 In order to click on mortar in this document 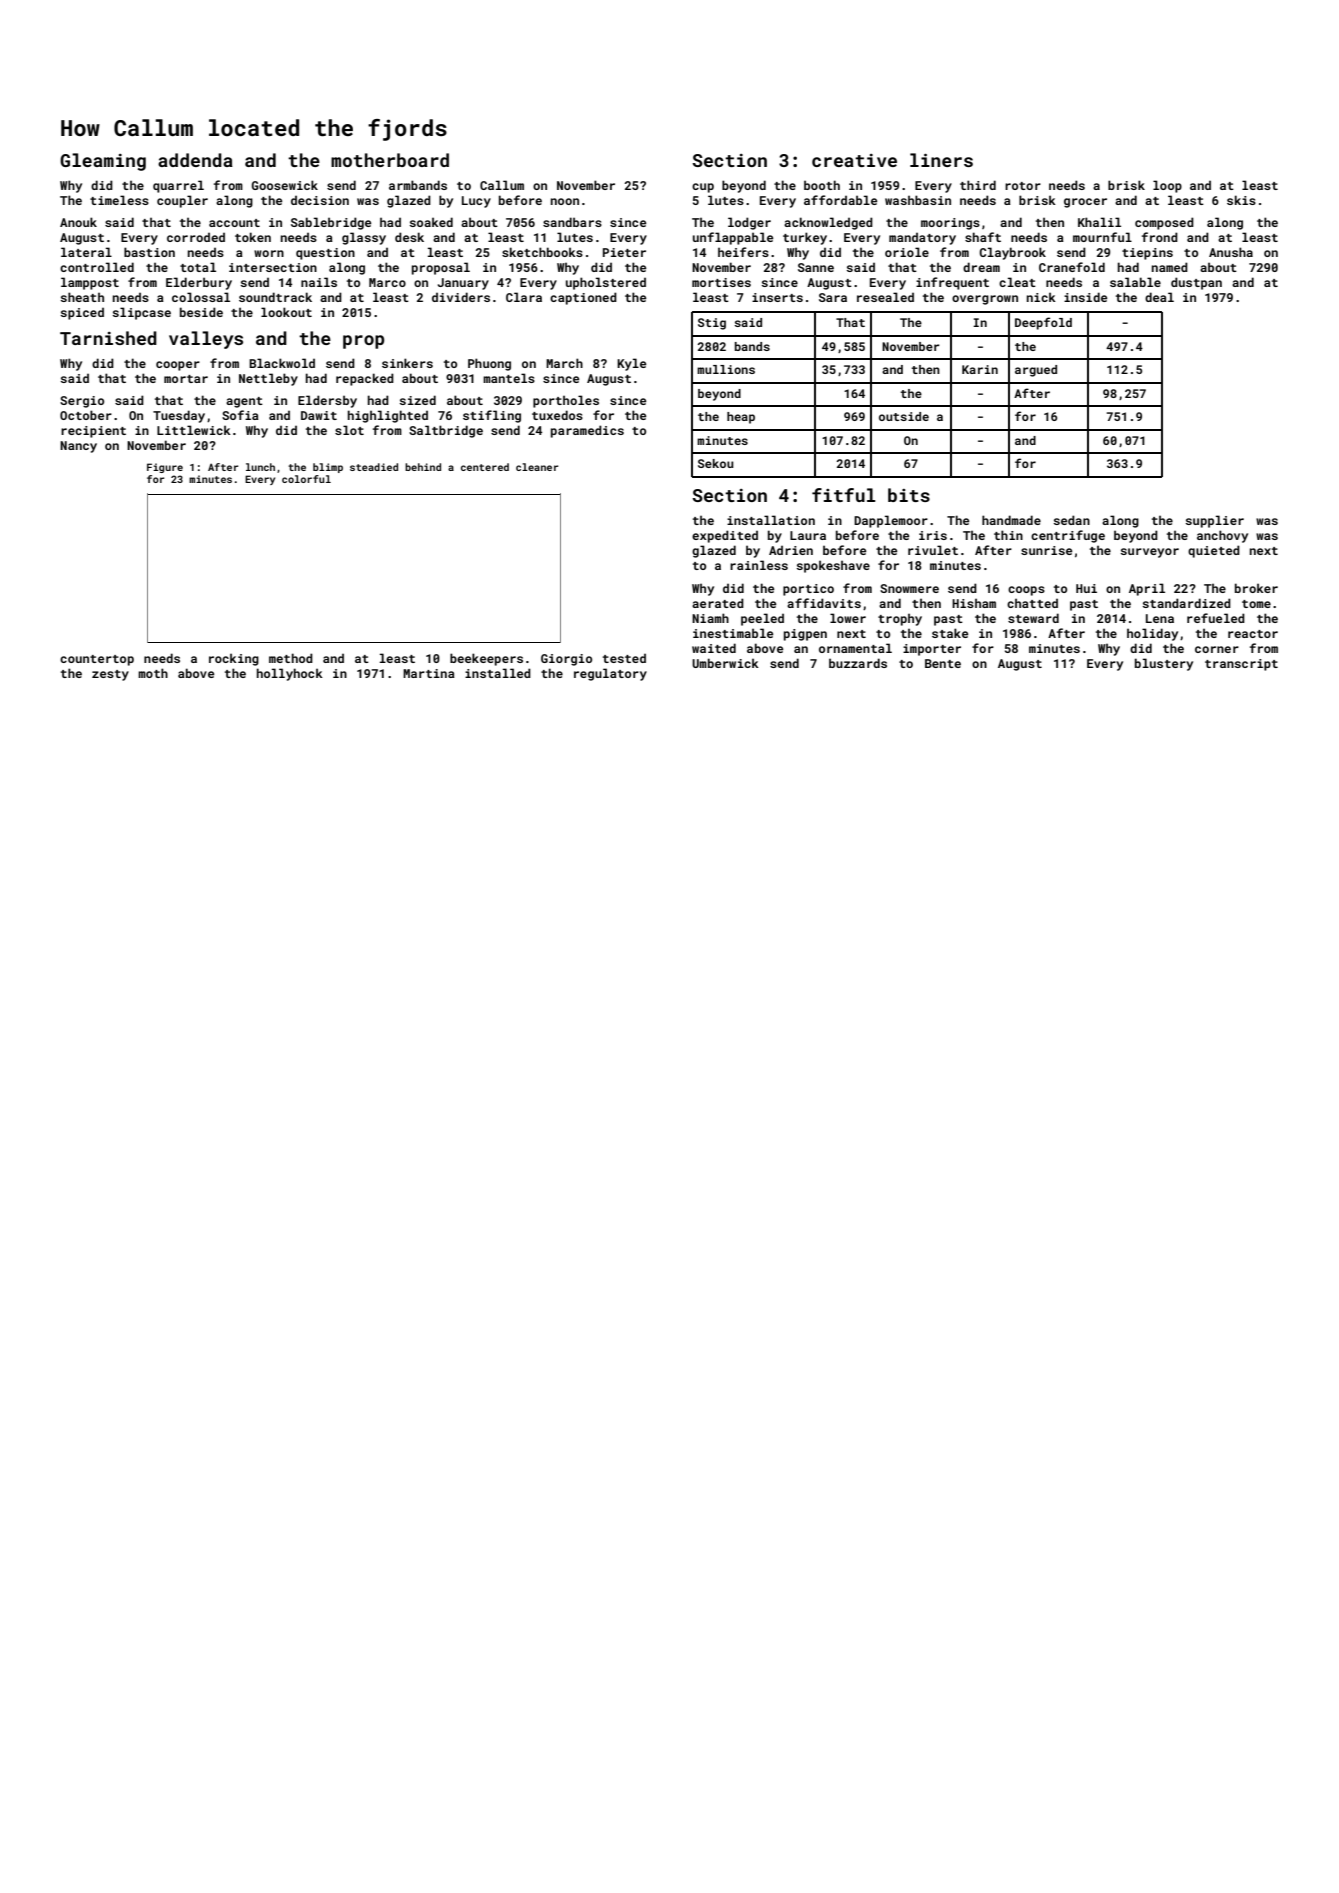, I will do `click(186, 379)`.
